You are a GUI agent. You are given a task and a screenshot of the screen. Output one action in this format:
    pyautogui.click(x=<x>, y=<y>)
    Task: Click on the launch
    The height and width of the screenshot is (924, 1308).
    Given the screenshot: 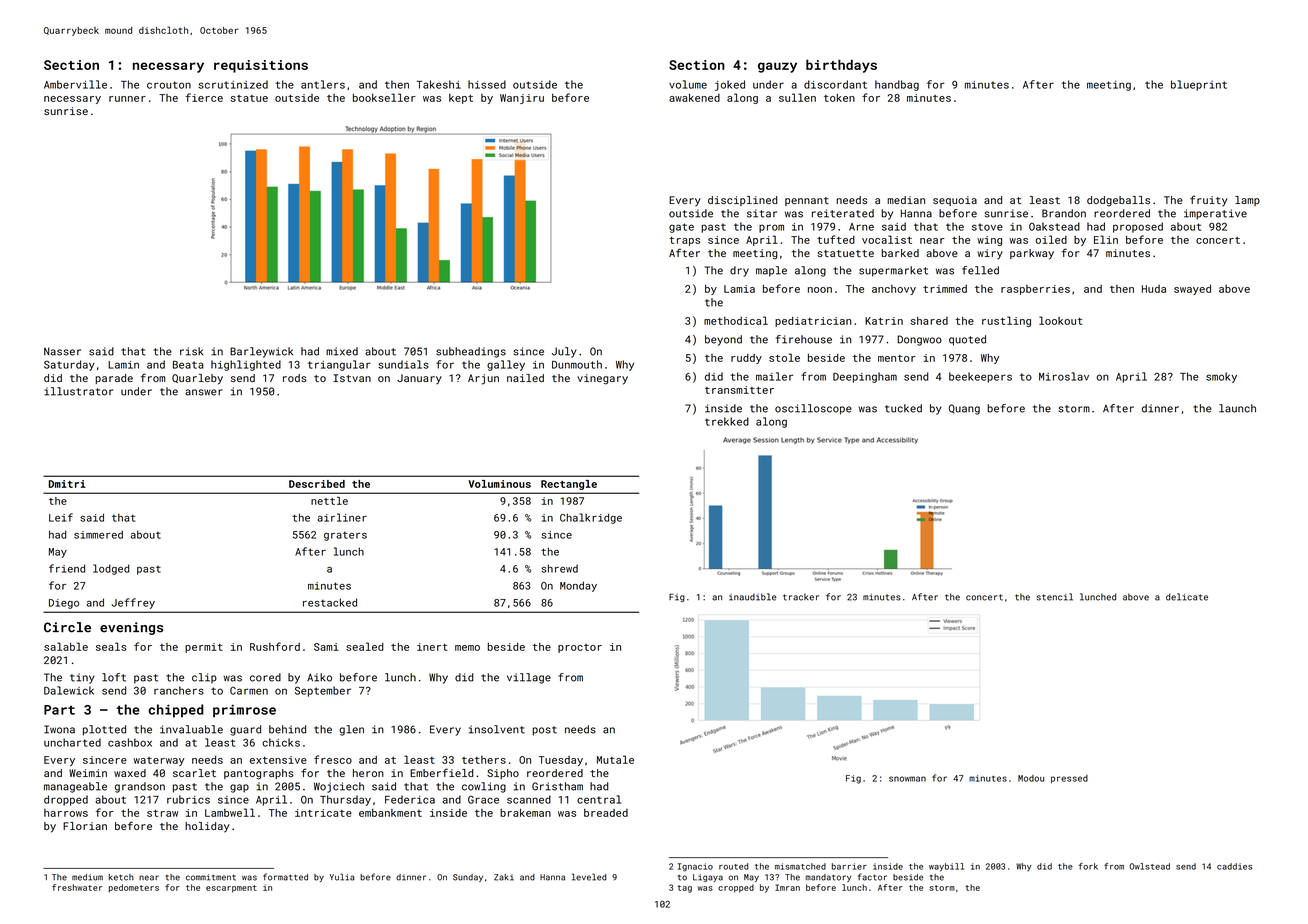 What is the action you would take?
    pyautogui.click(x=1237, y=408)
